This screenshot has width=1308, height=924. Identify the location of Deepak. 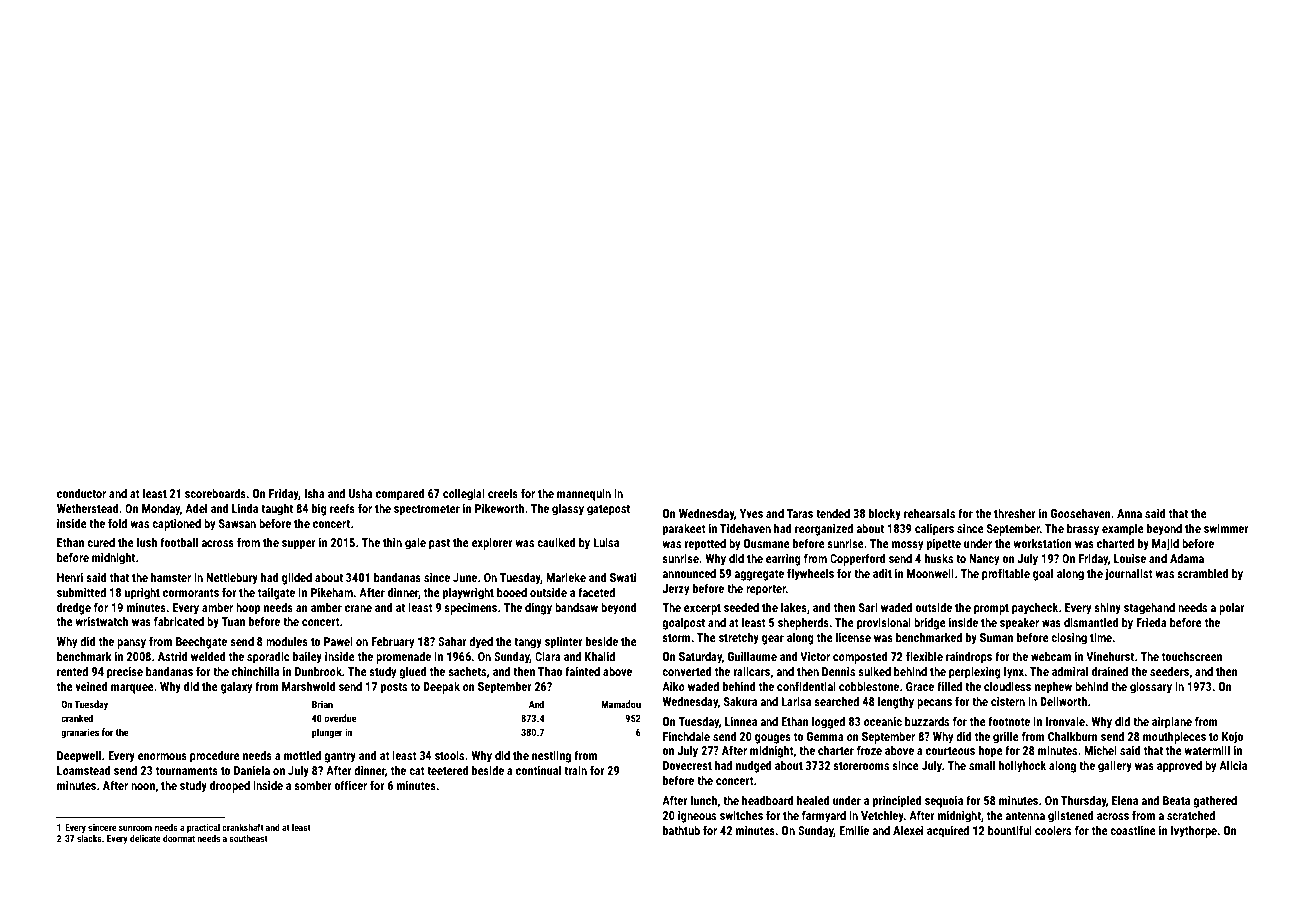
(441, 687).
